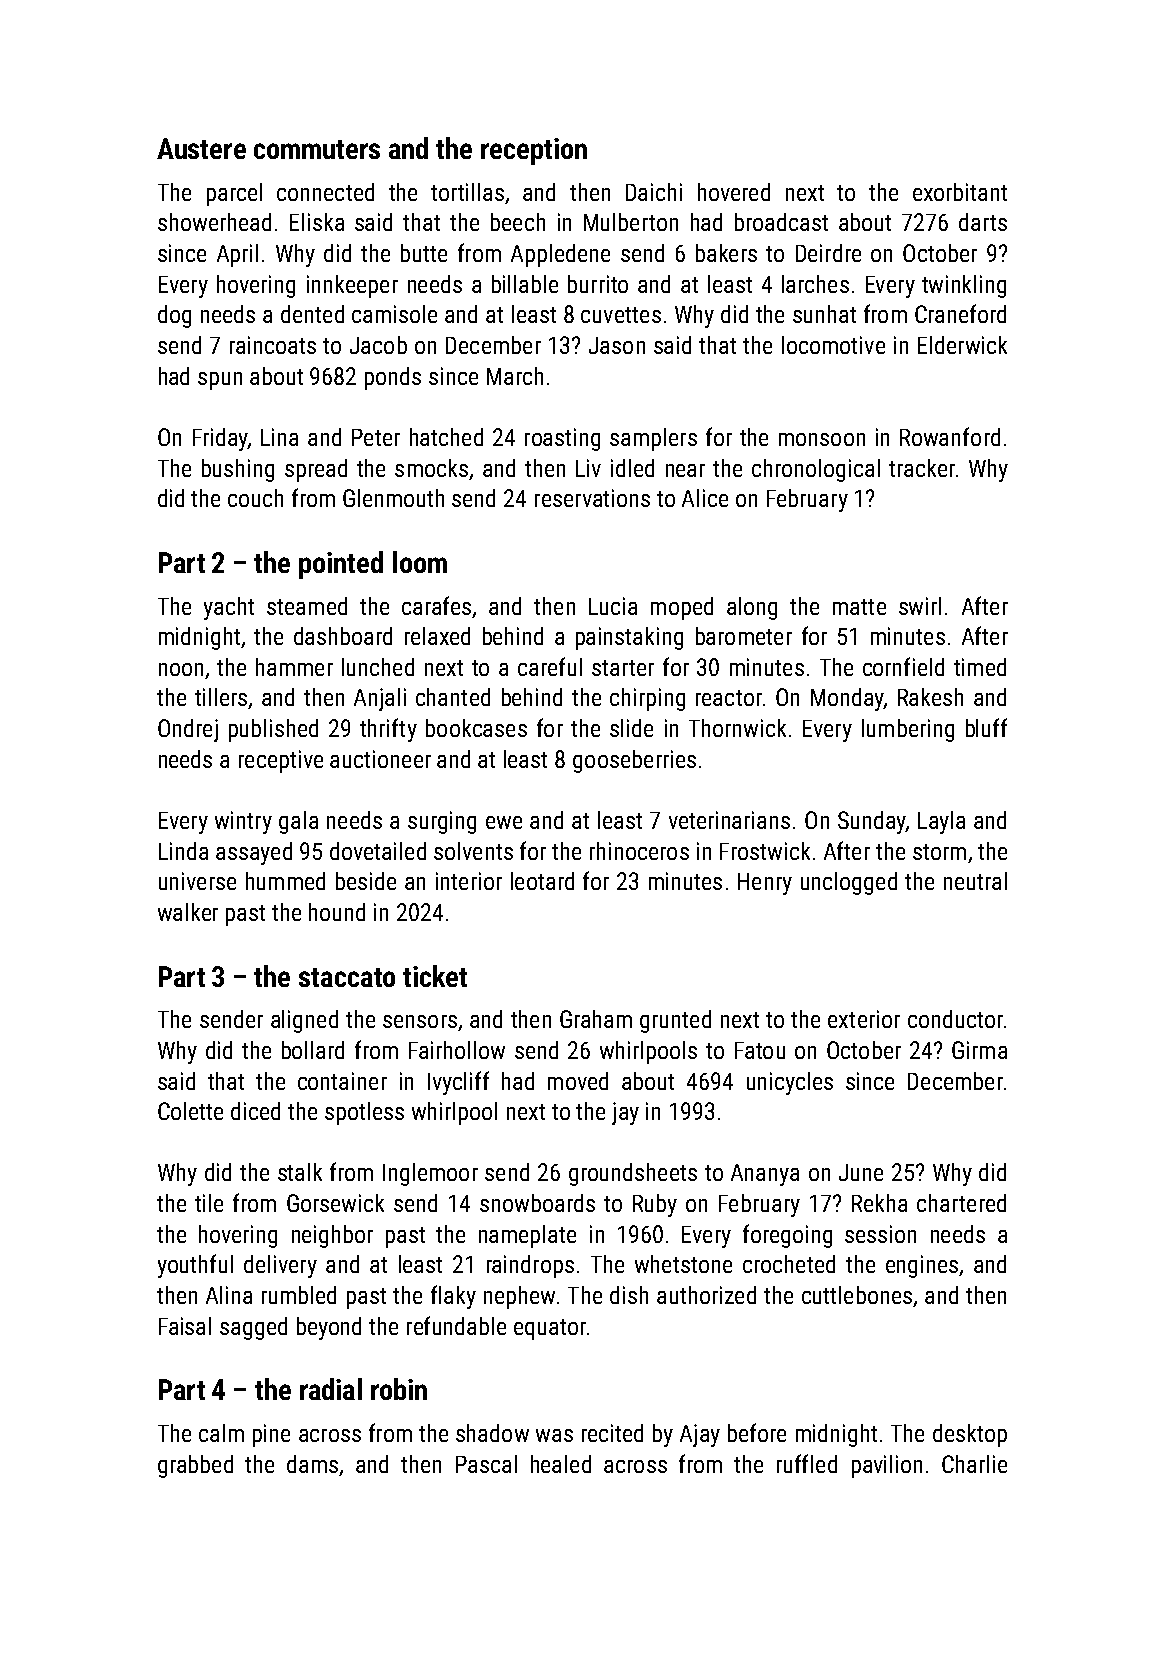 The width and height of the screenshot is (1165, 1654). Describe the element at coordinates (920, 606) in the screenshot. I see `swirl` at that location.
